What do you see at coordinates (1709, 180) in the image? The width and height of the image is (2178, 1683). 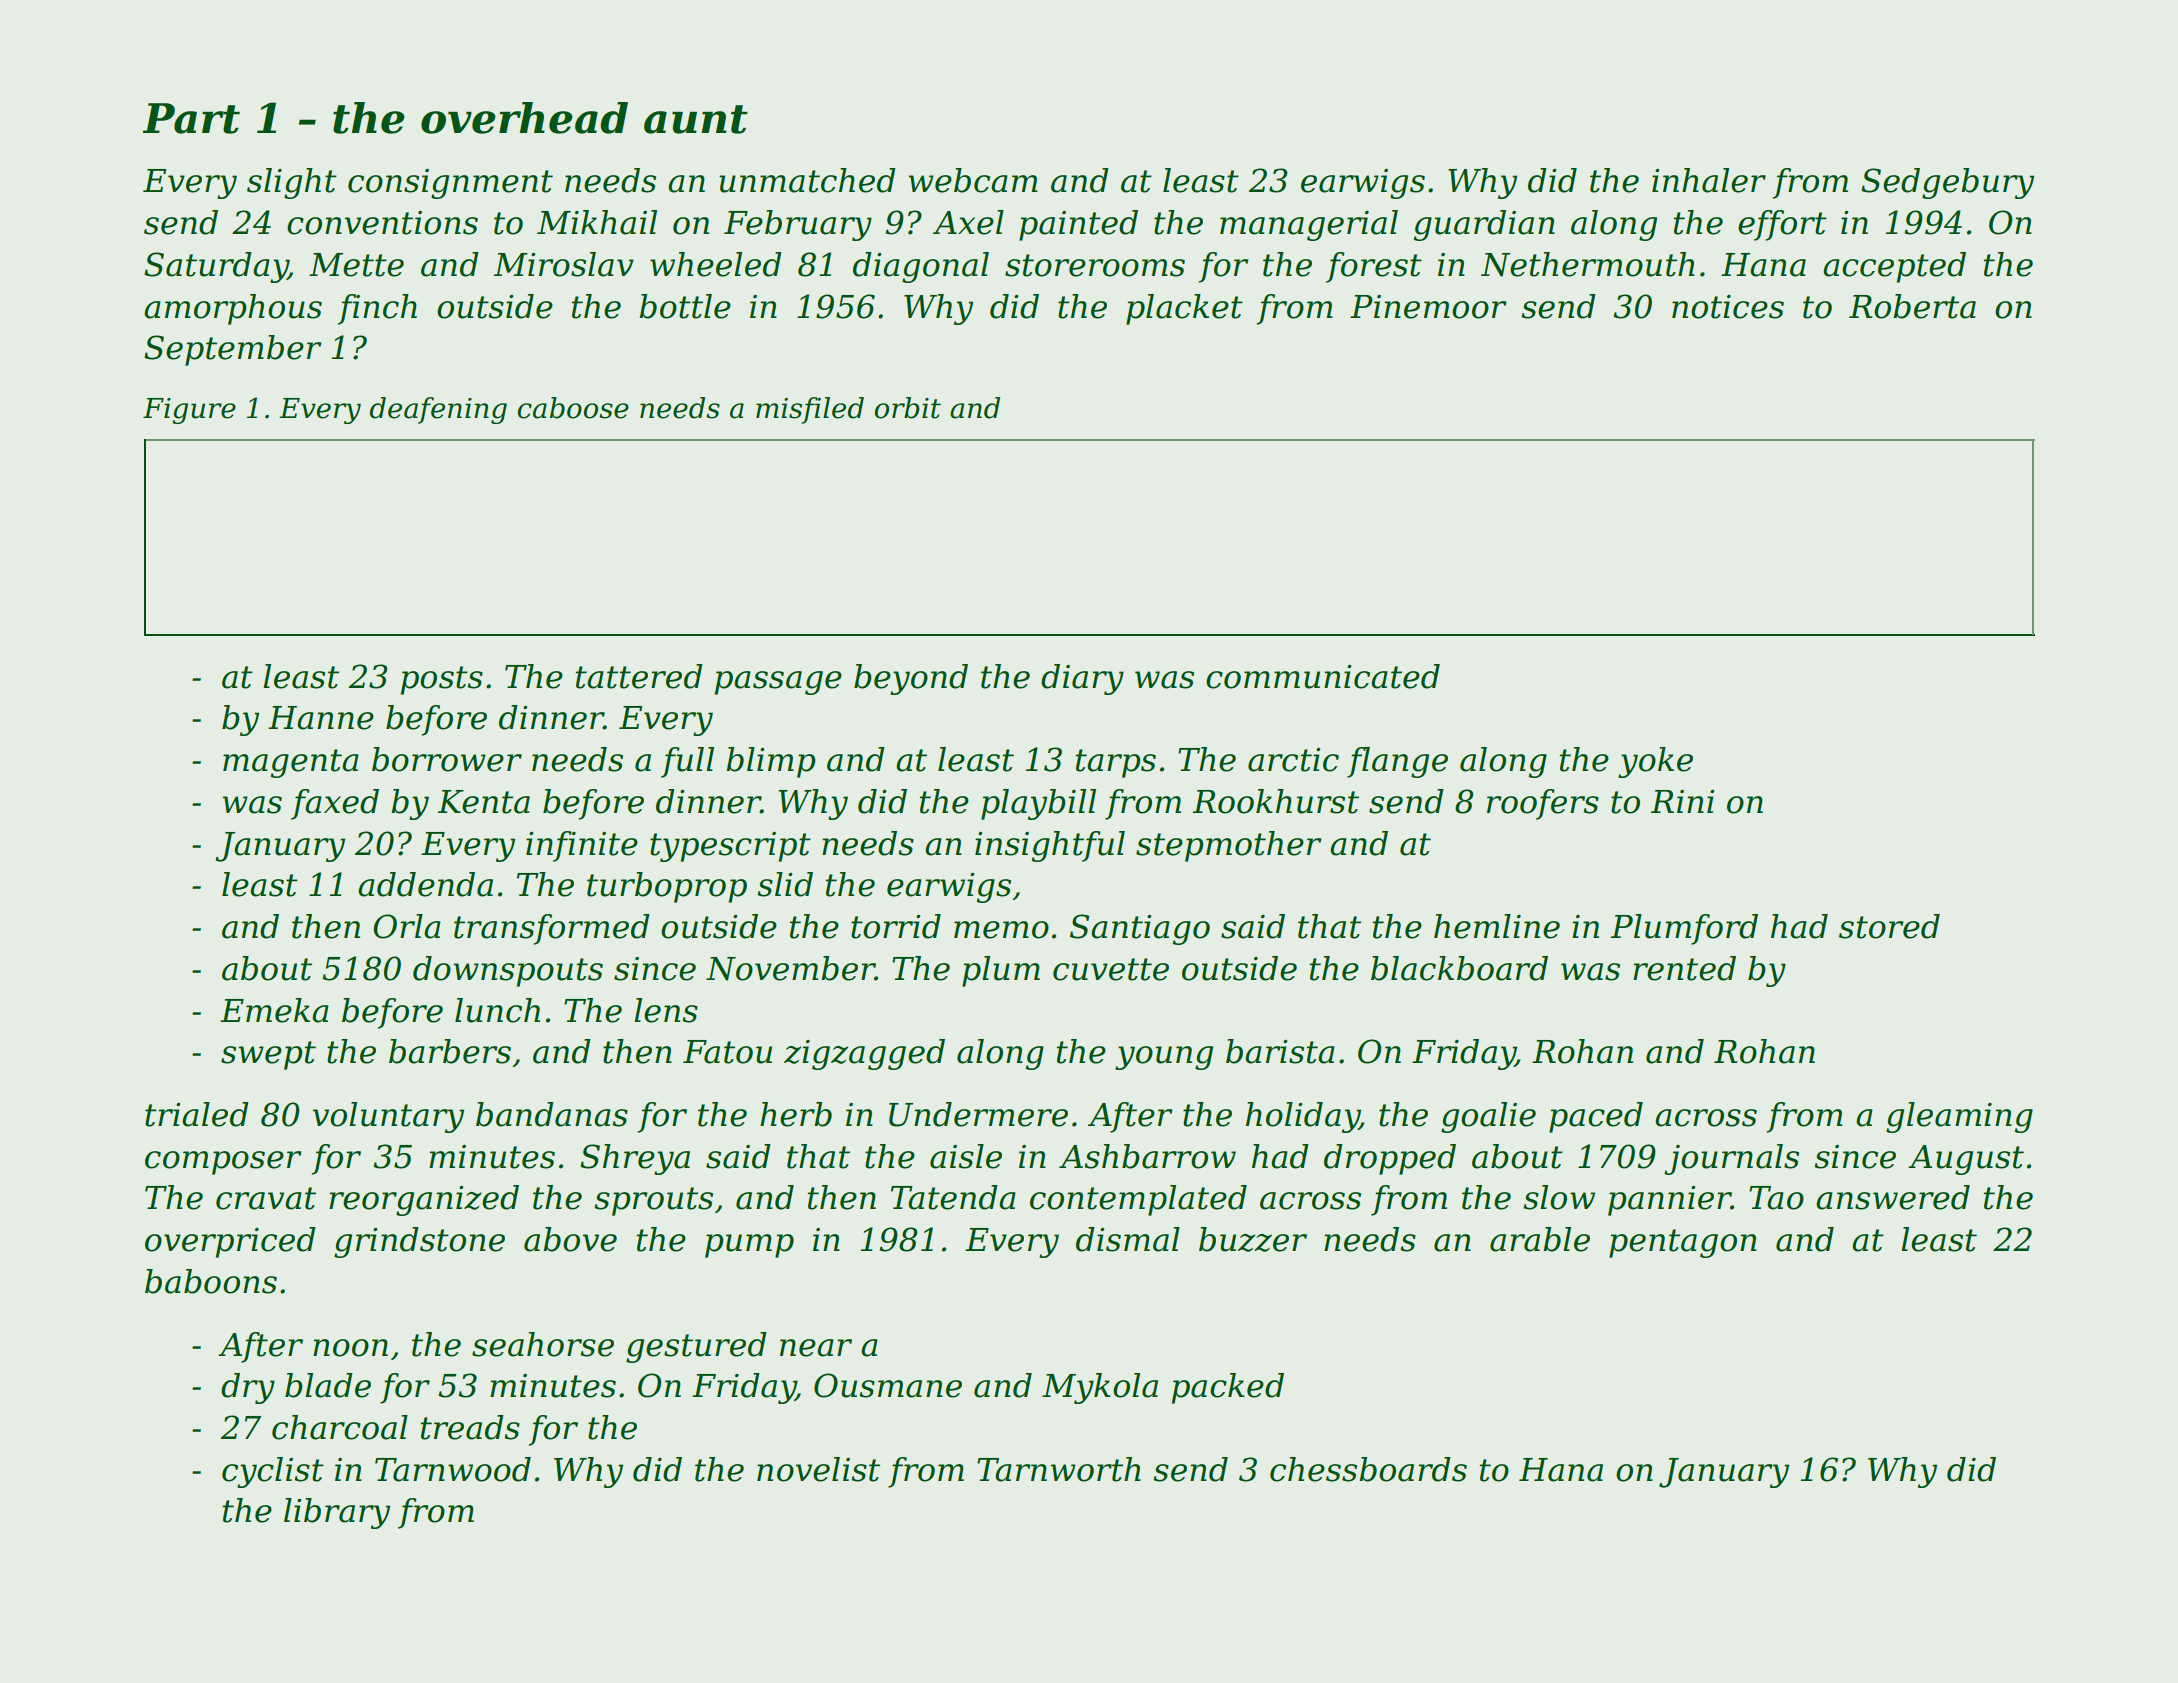 I see `inhaler` at bounding box center [1709, 180].
